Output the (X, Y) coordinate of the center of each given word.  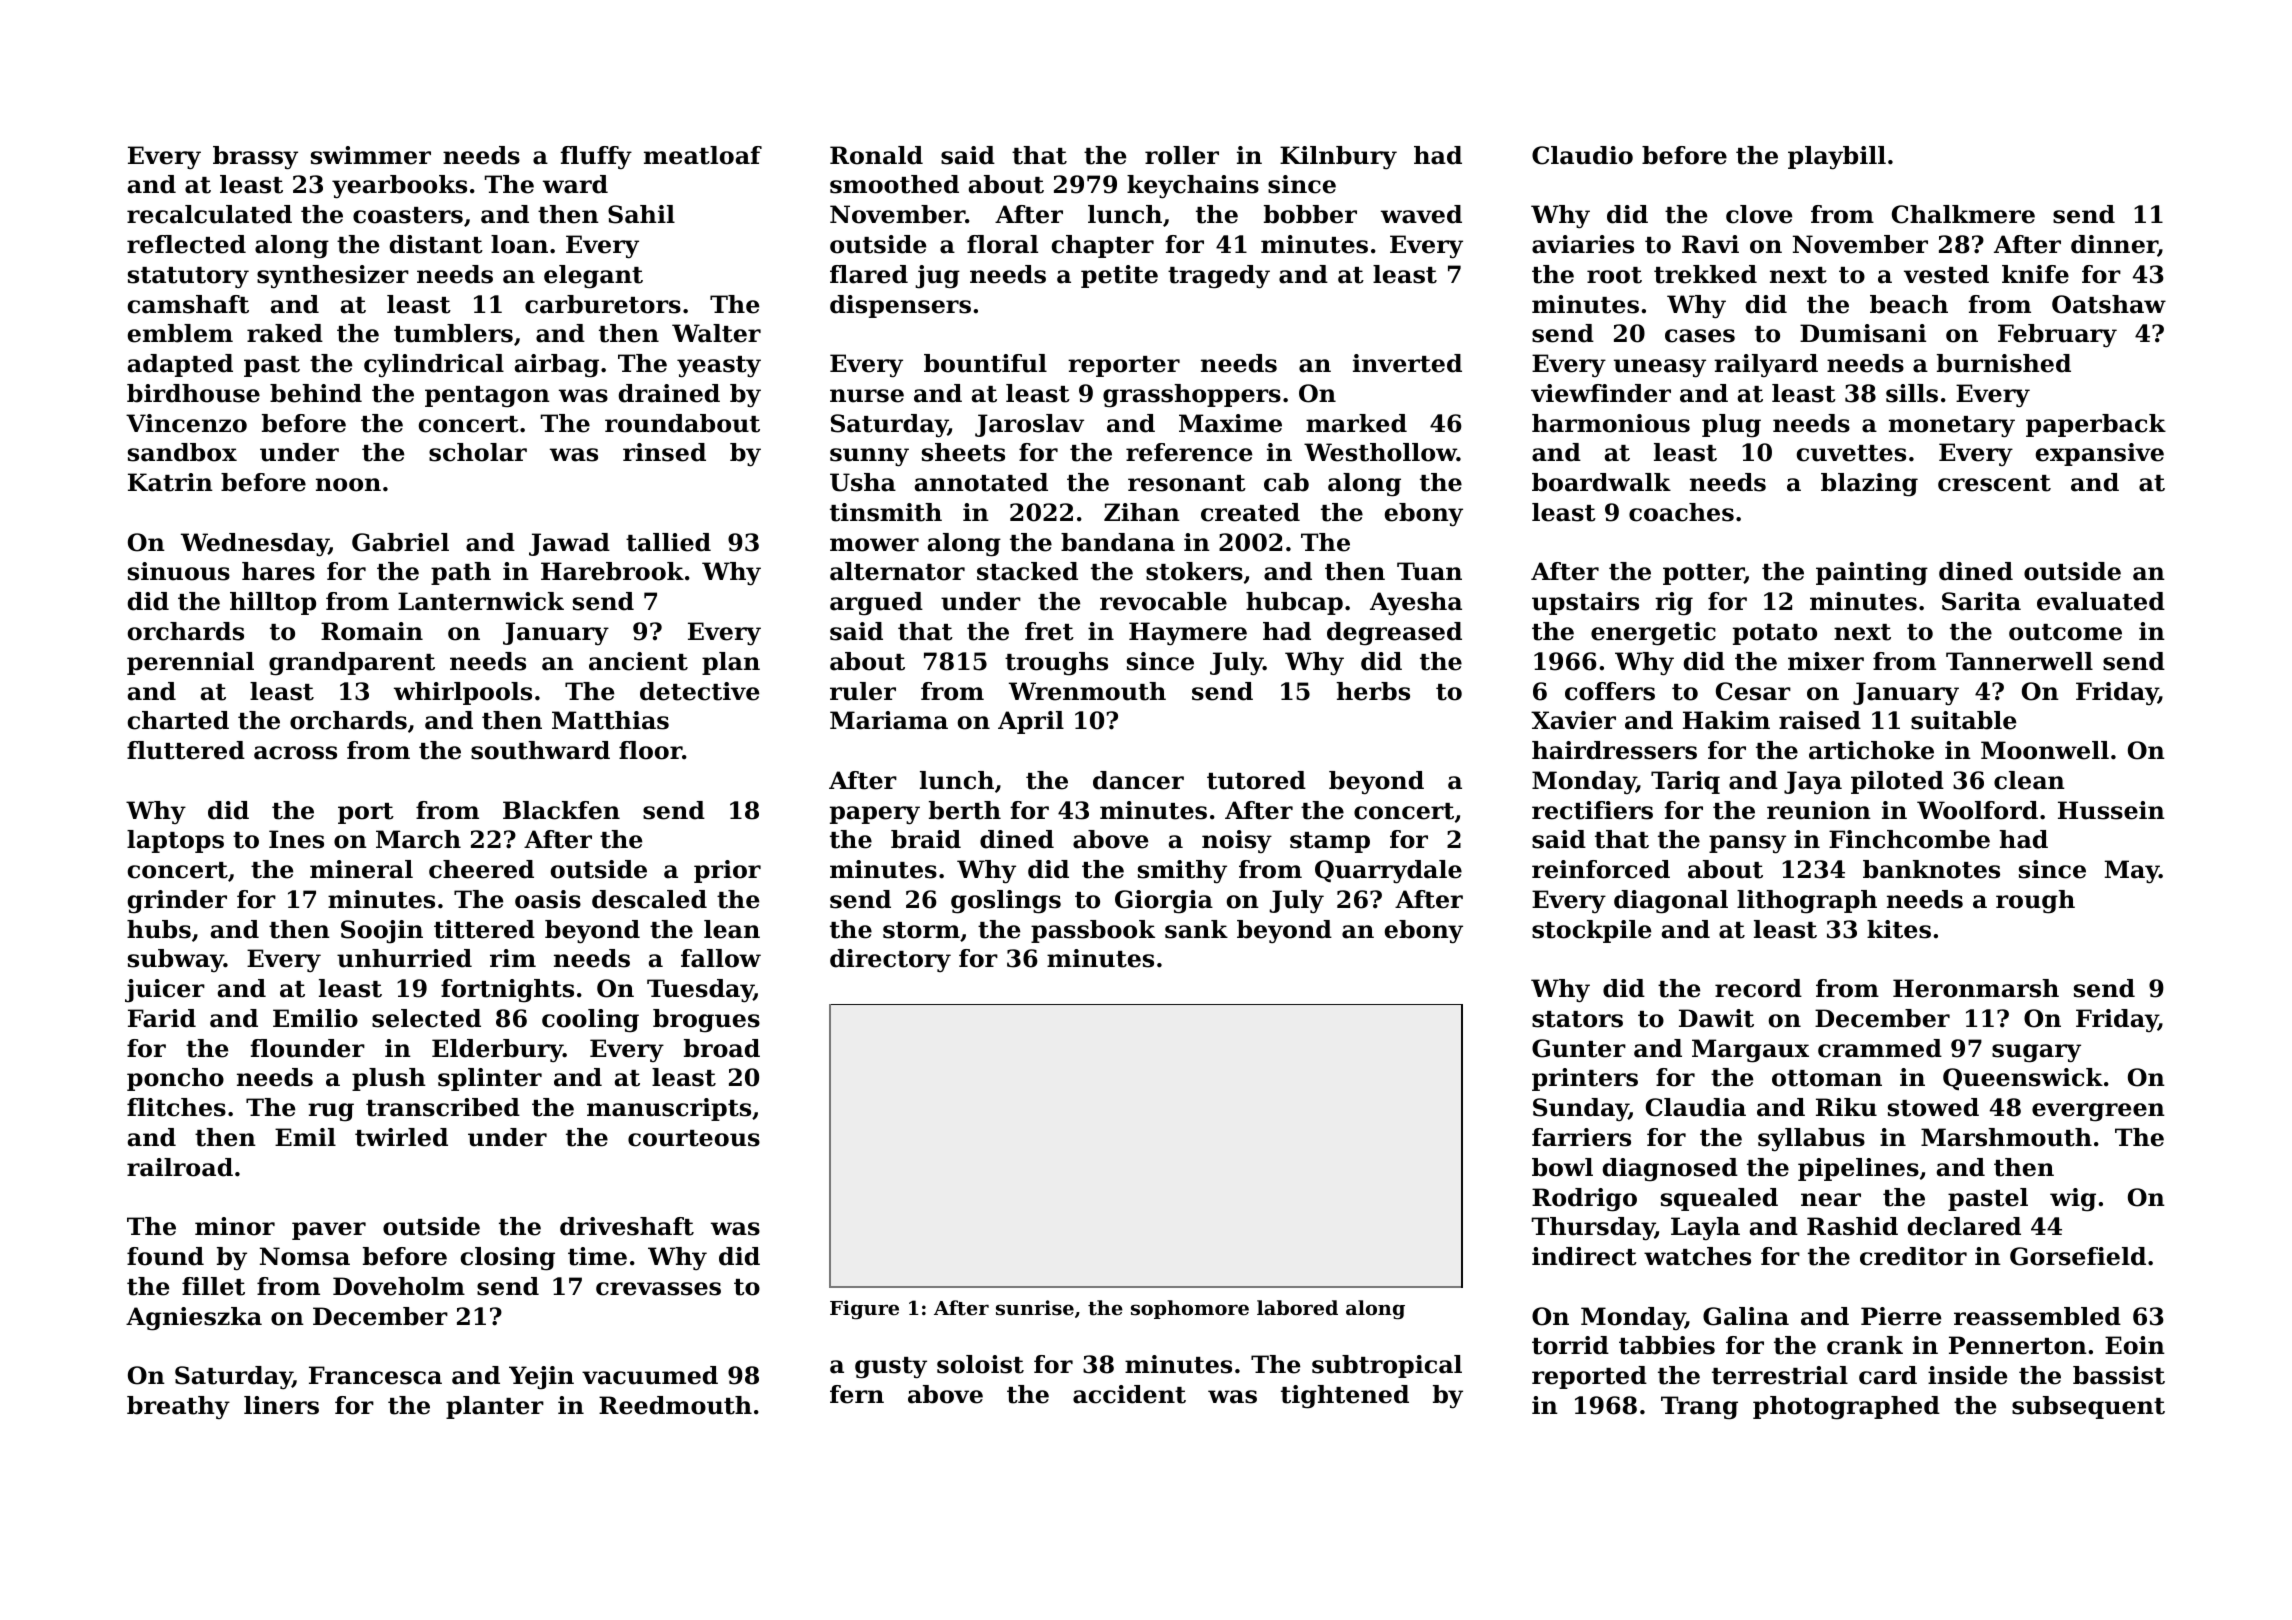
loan (519, 244)
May (2132, 872)
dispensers (900, 306)
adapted (180, 365)
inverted (1407, 363)
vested (1946, 274)
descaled (649, 899)
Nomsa (305, 1256)
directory (890, 960)
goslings (1006, 902)
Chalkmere (1963, 214)
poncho (175, 1079)
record (1758, 988)
